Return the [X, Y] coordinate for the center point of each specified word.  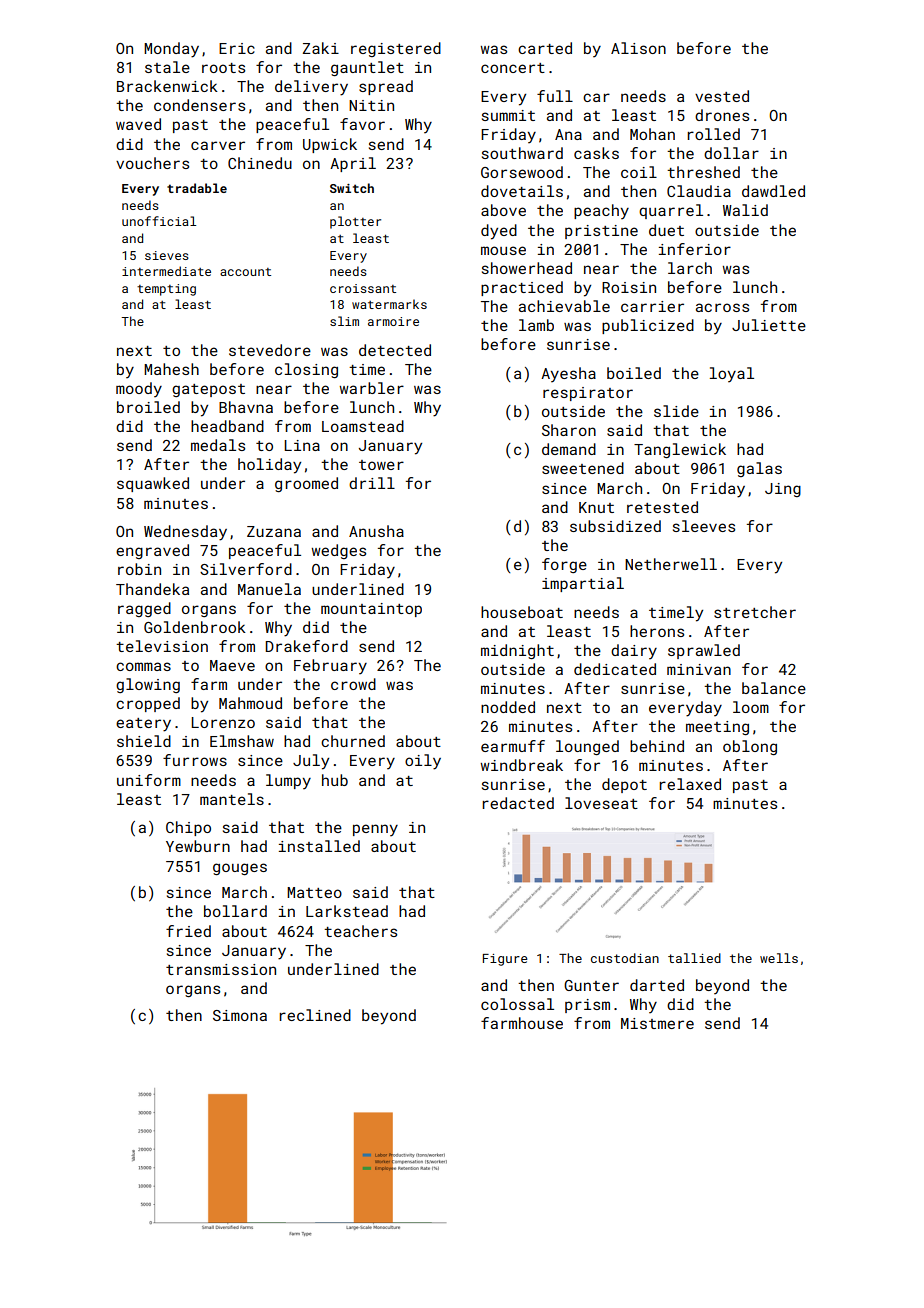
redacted [518, 803]
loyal [732, 374]
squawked [153, 484]
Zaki [321, 48]
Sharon [569, 430]
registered [396, 49]
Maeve [232, 665]
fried [188, 931]
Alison [638, 48]
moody [139, 389]
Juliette [769, 325]
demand [569, 449]
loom [751, 707]
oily [423, 762]
